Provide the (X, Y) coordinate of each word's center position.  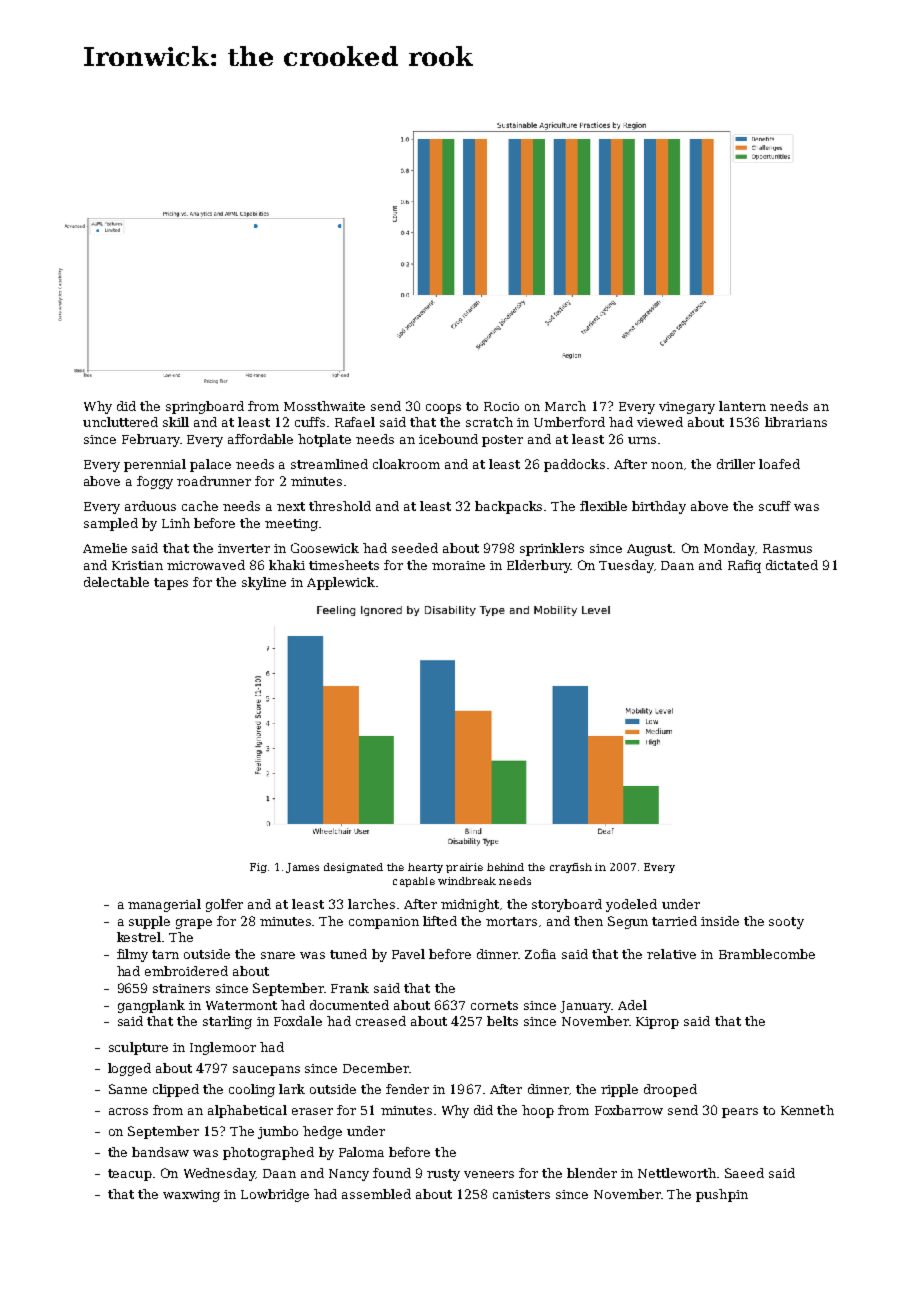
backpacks (508, 507)
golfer (224, 905)
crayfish (571, 868)
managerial (164, 905)
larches (371, 904)
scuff (775, 506)
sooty (786, 923)
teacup (130, 1175)
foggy (155, 482)
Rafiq (744, 566)
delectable (116, 582)
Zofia (540, 954)
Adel (632, 1005)
